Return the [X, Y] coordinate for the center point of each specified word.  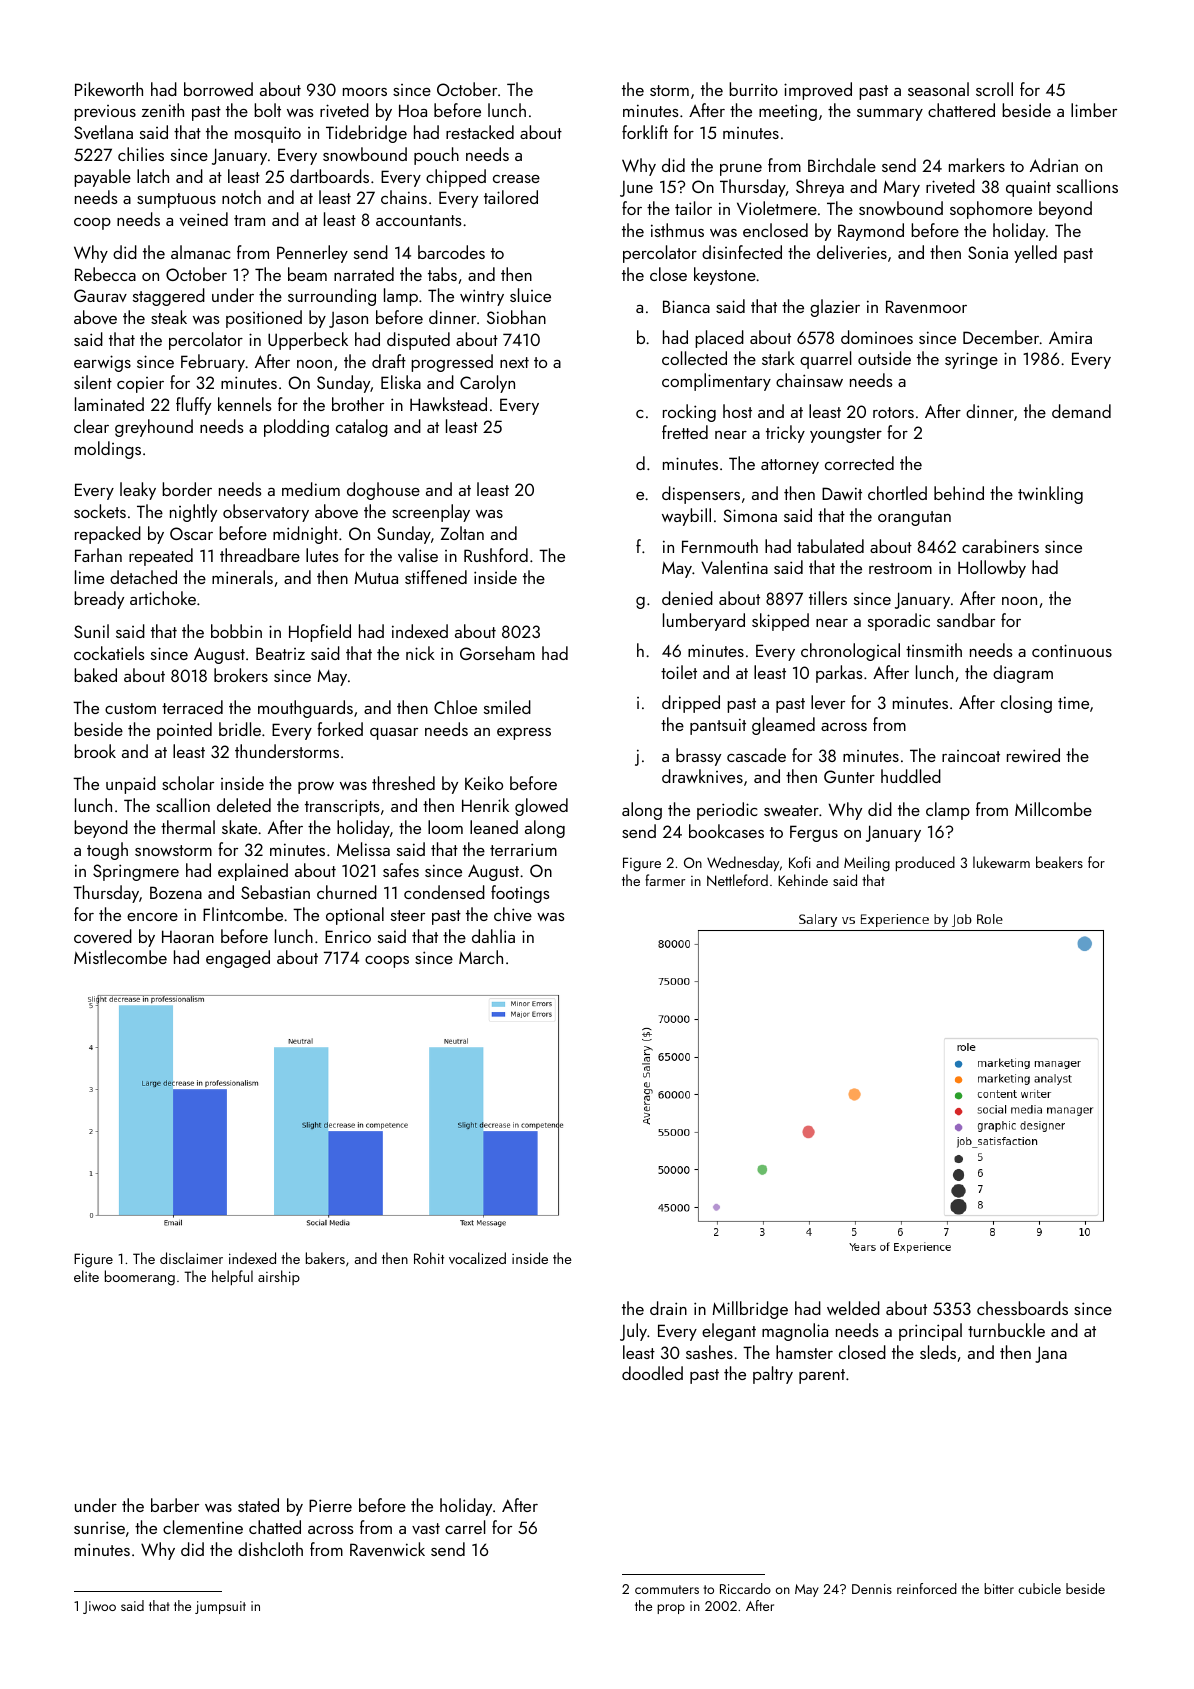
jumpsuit [220, 1607]
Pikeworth [109, 89]
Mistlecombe [120, 957]
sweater [791, 810]
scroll [994, 89]
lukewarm [1001, 862]
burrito [753, 89]
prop [671, 1609]
